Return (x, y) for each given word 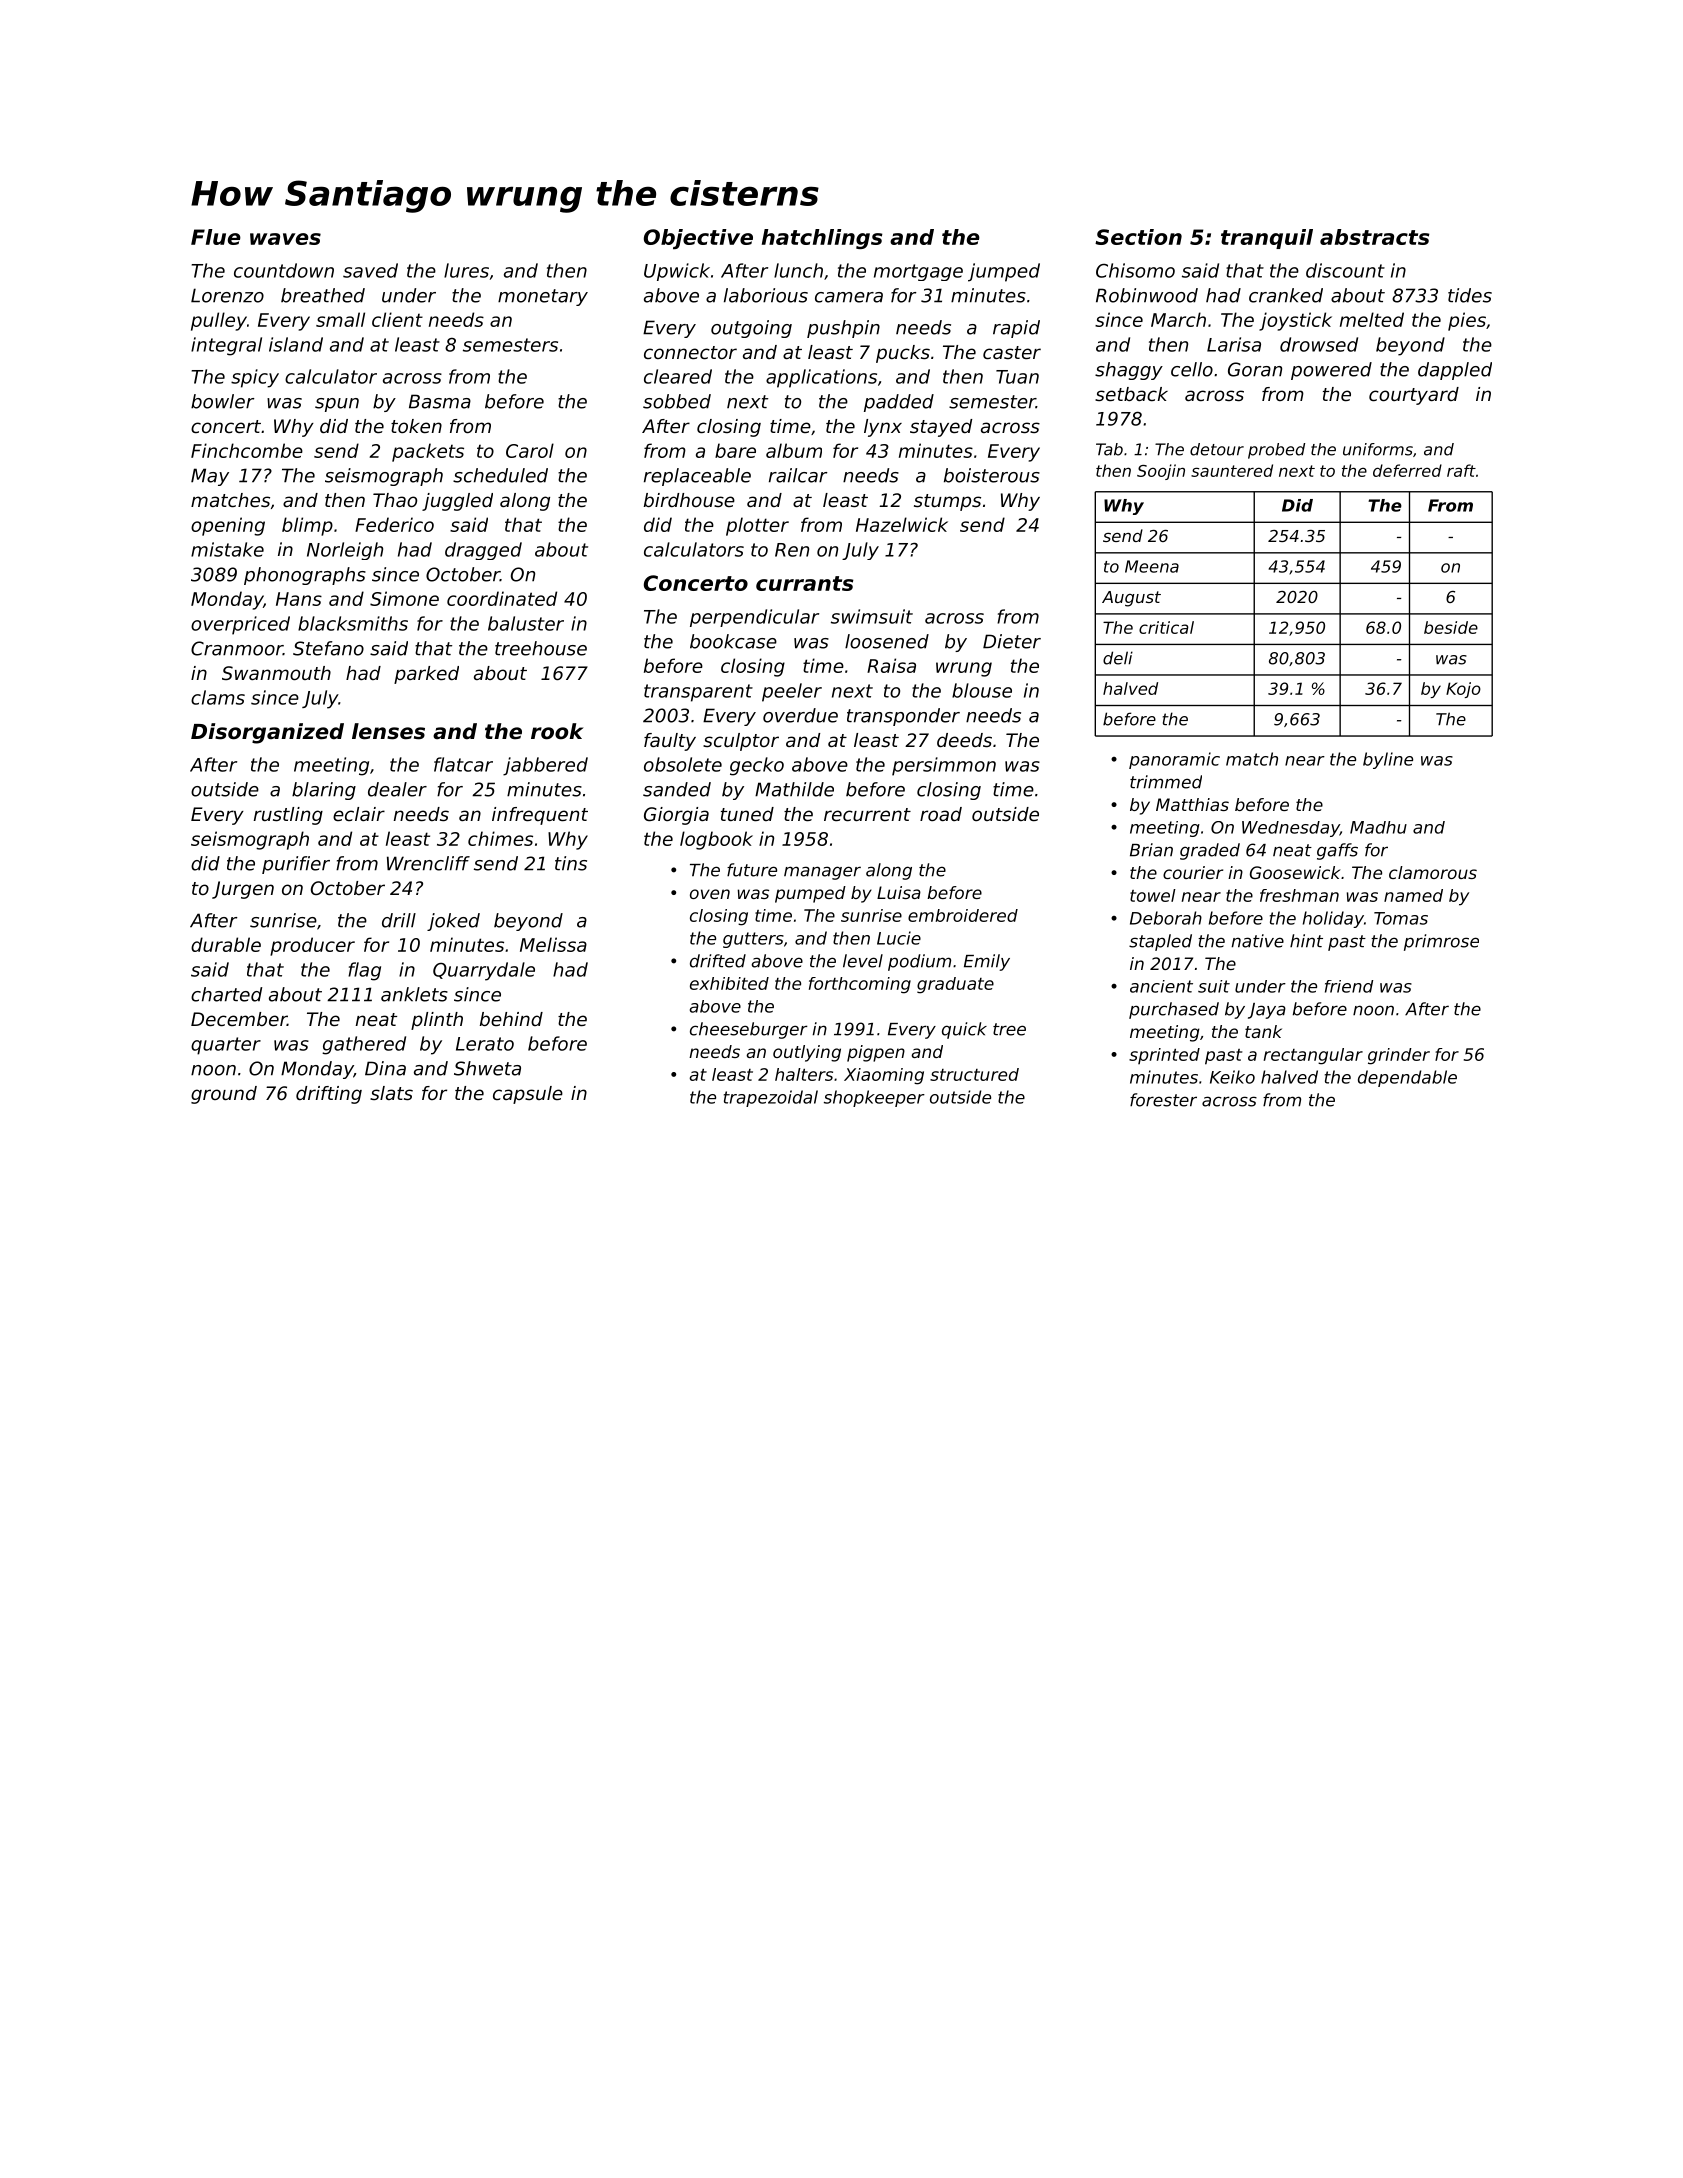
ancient (1161, 986)
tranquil (1267, 239)
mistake (227, 549)
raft (1461, 470)
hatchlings (822, 239)
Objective (698, 239)
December (239, 1019)
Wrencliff (428, 863)
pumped (810, 894)
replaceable (697, 477)
